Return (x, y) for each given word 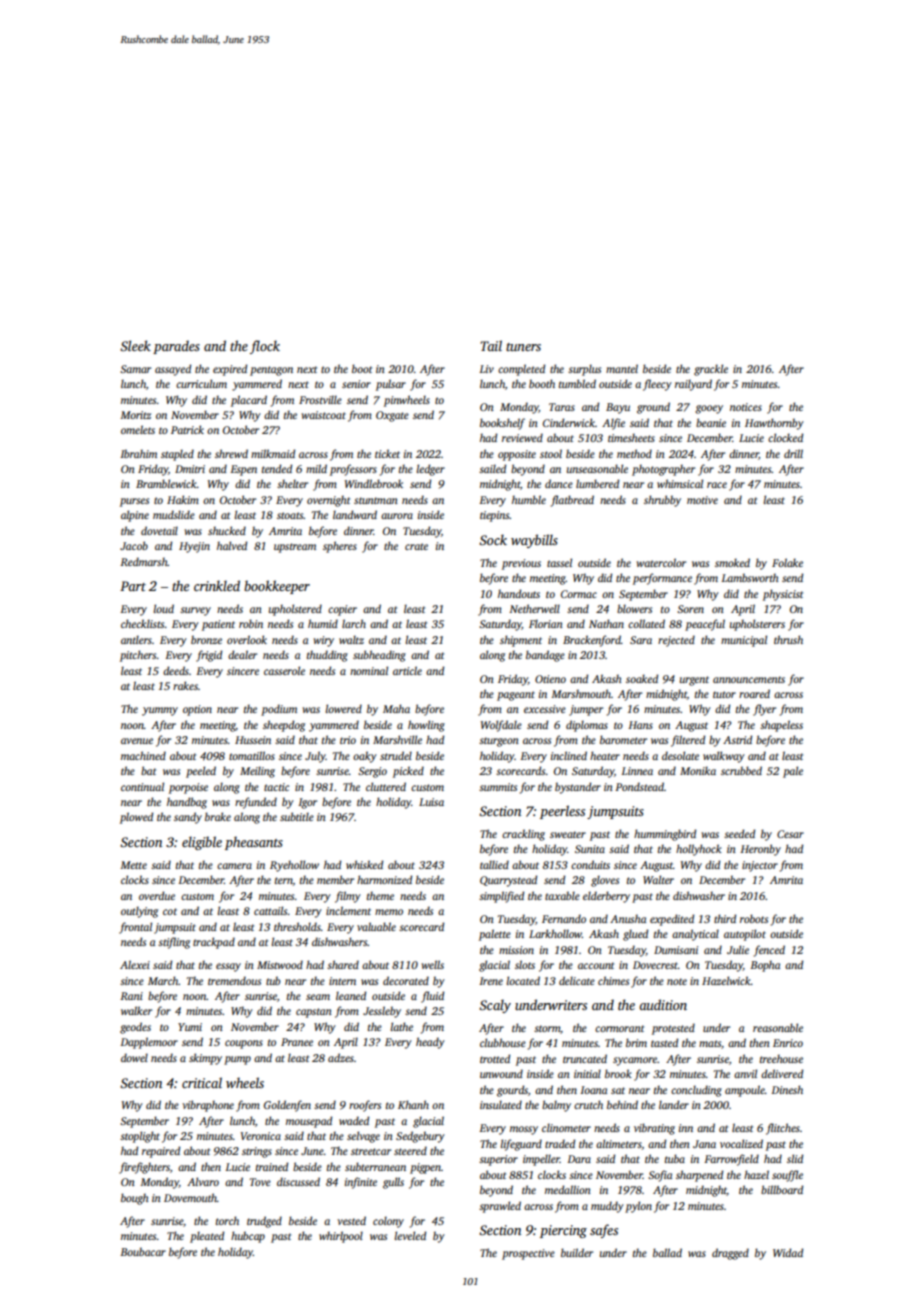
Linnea (637, 771)
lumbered (597, 483)
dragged (730, 1254)
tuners (523, 347)
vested (351, 1220)
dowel (134, 1057)
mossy (524, 1130)
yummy (160, 711)
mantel (622, 368)
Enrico (788, 1043)
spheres (340, 547)
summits (498, 787)
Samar (135, 369)
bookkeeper (277, 587)
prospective (528, 1254)
